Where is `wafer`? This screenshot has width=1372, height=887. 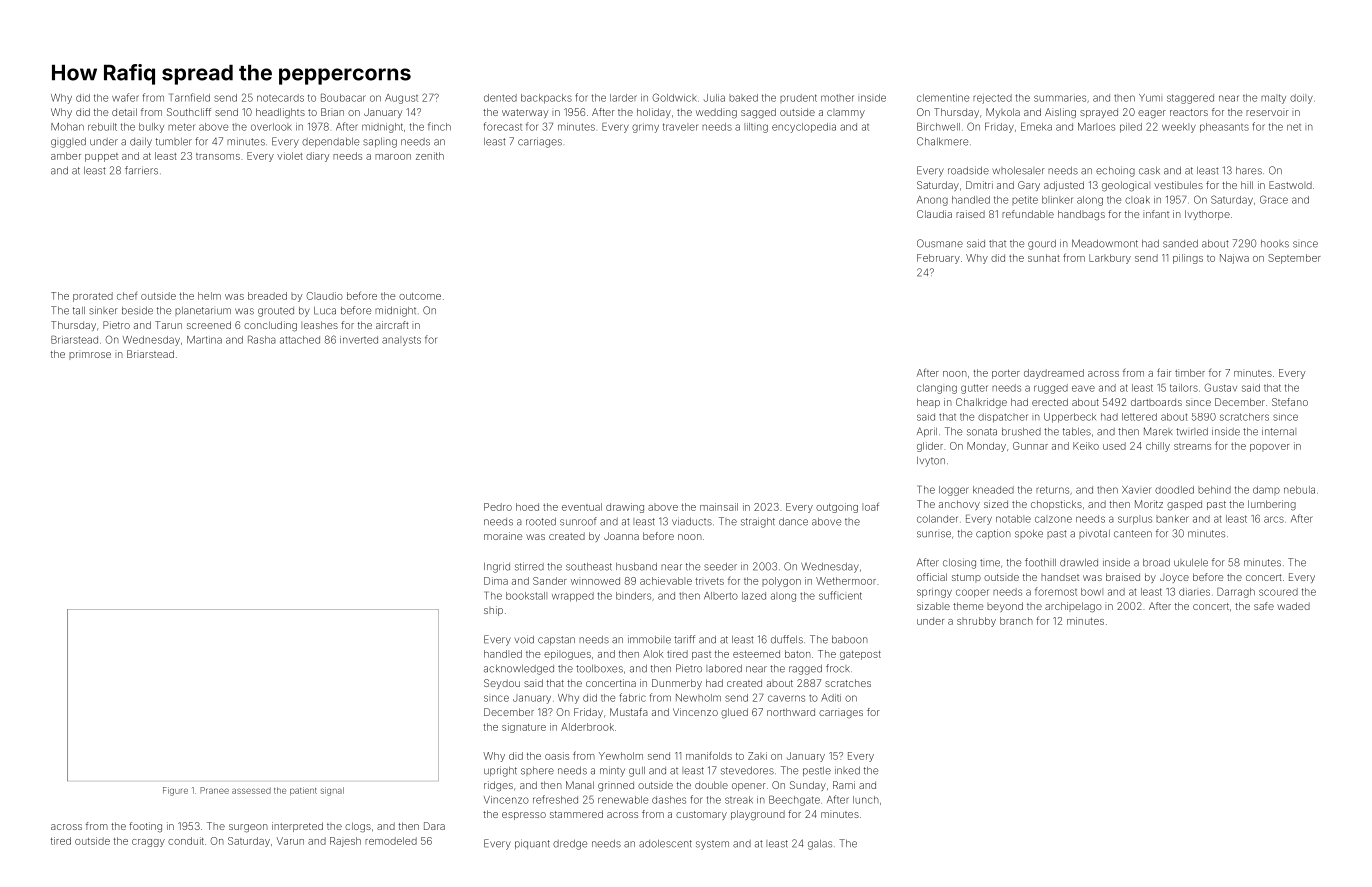
wafer is located at coordinates (125, 97).
